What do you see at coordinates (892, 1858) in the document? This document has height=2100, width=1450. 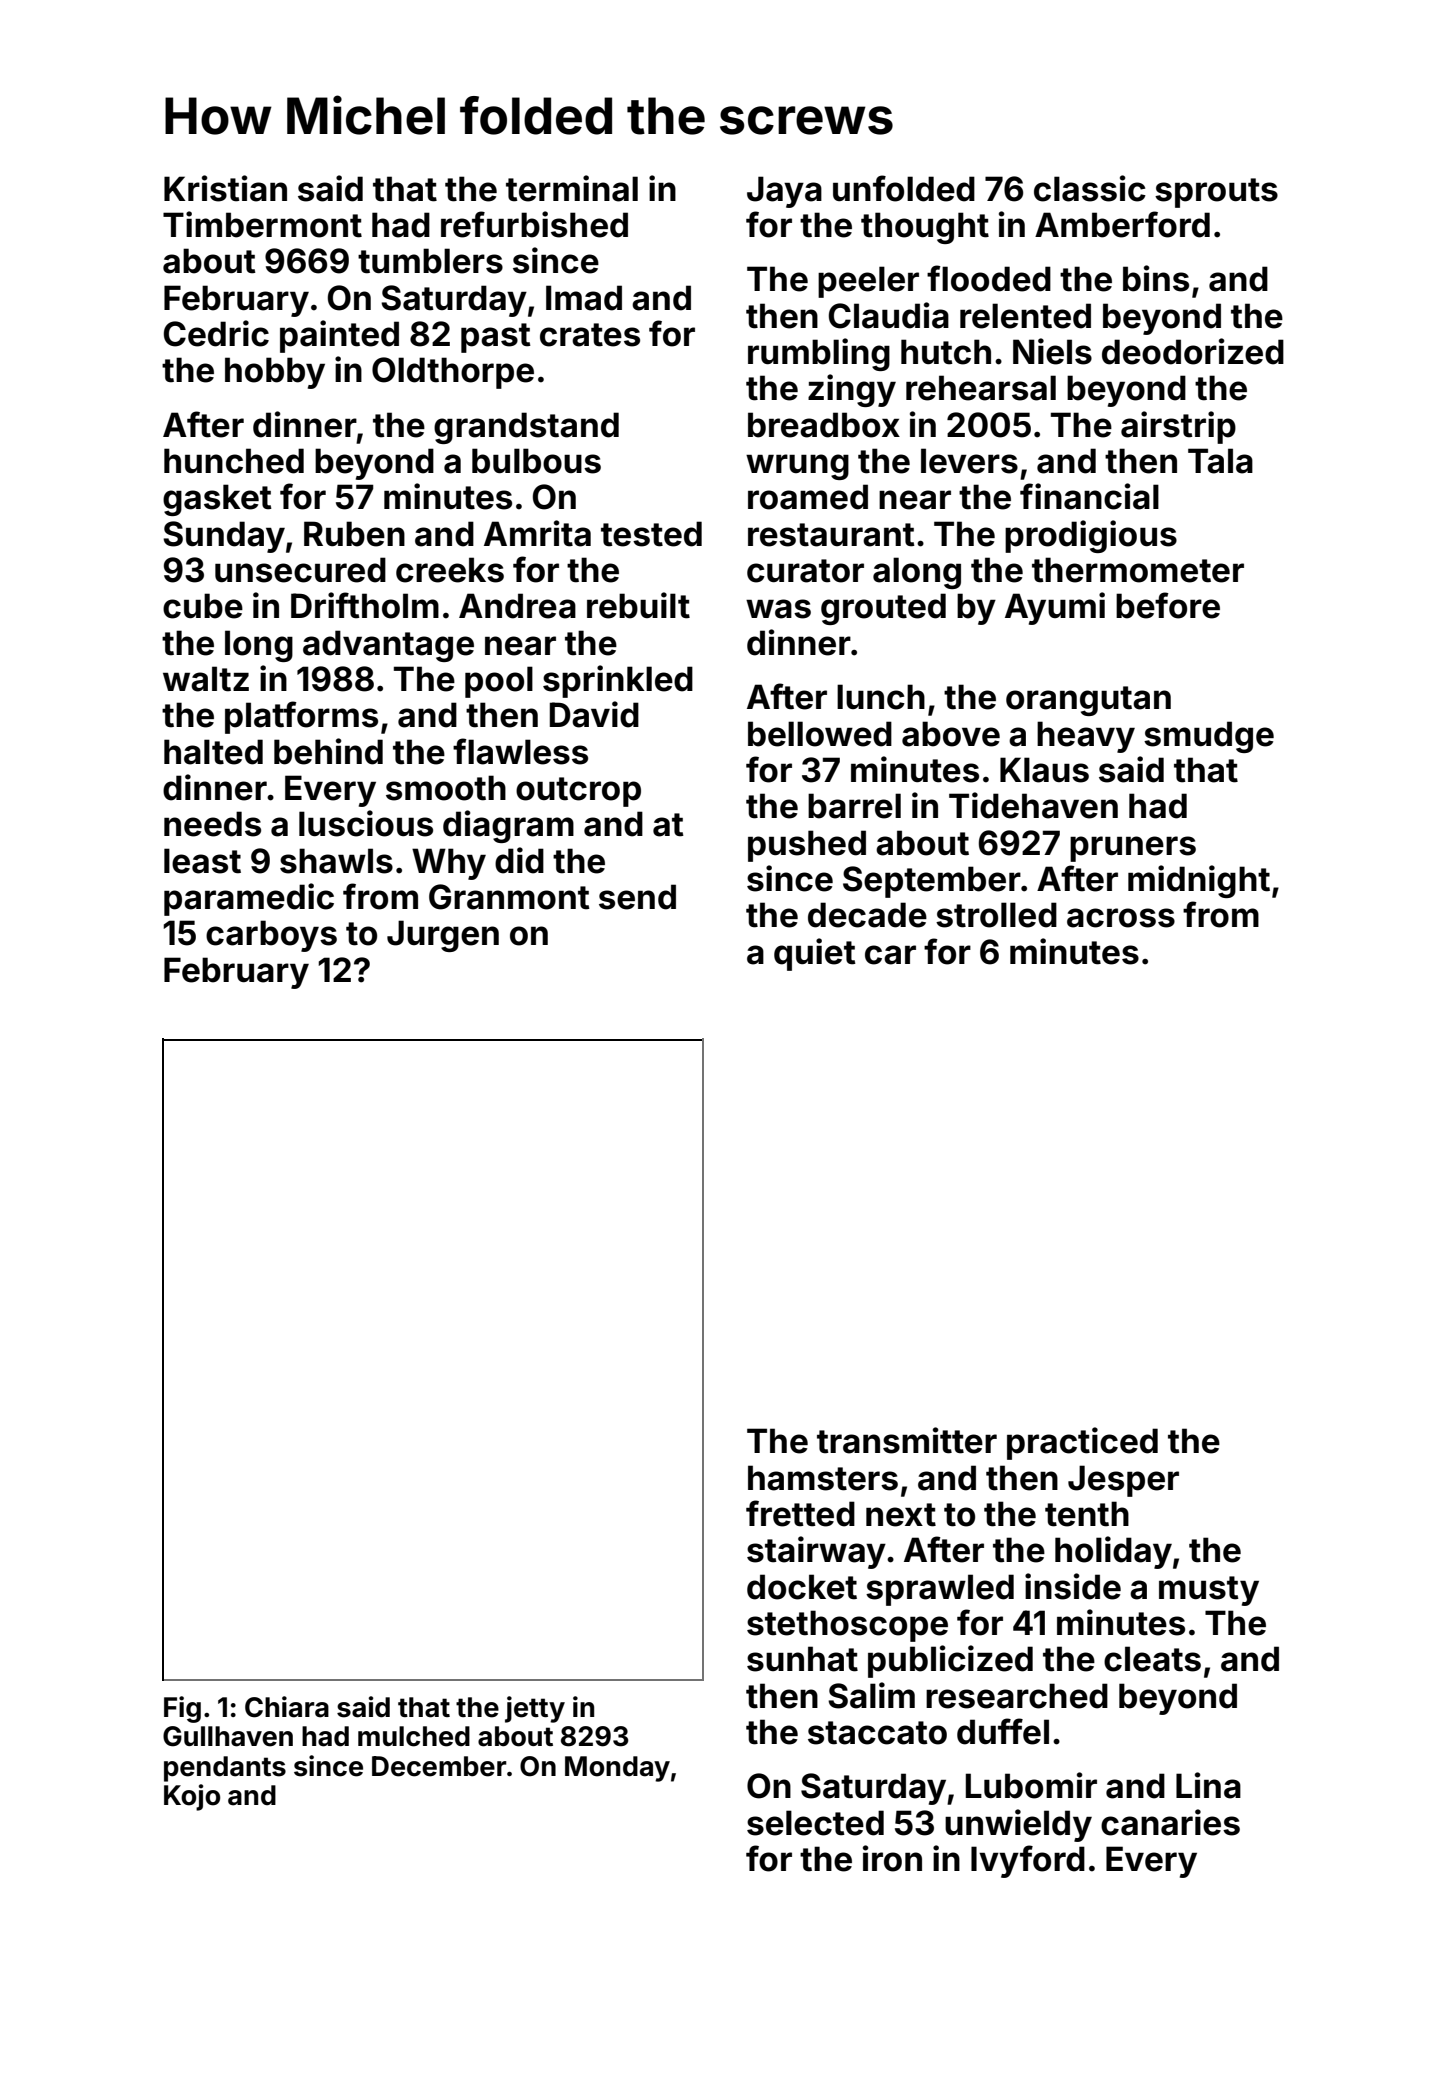 I see `iron` at bounding box center [892, 1858].
